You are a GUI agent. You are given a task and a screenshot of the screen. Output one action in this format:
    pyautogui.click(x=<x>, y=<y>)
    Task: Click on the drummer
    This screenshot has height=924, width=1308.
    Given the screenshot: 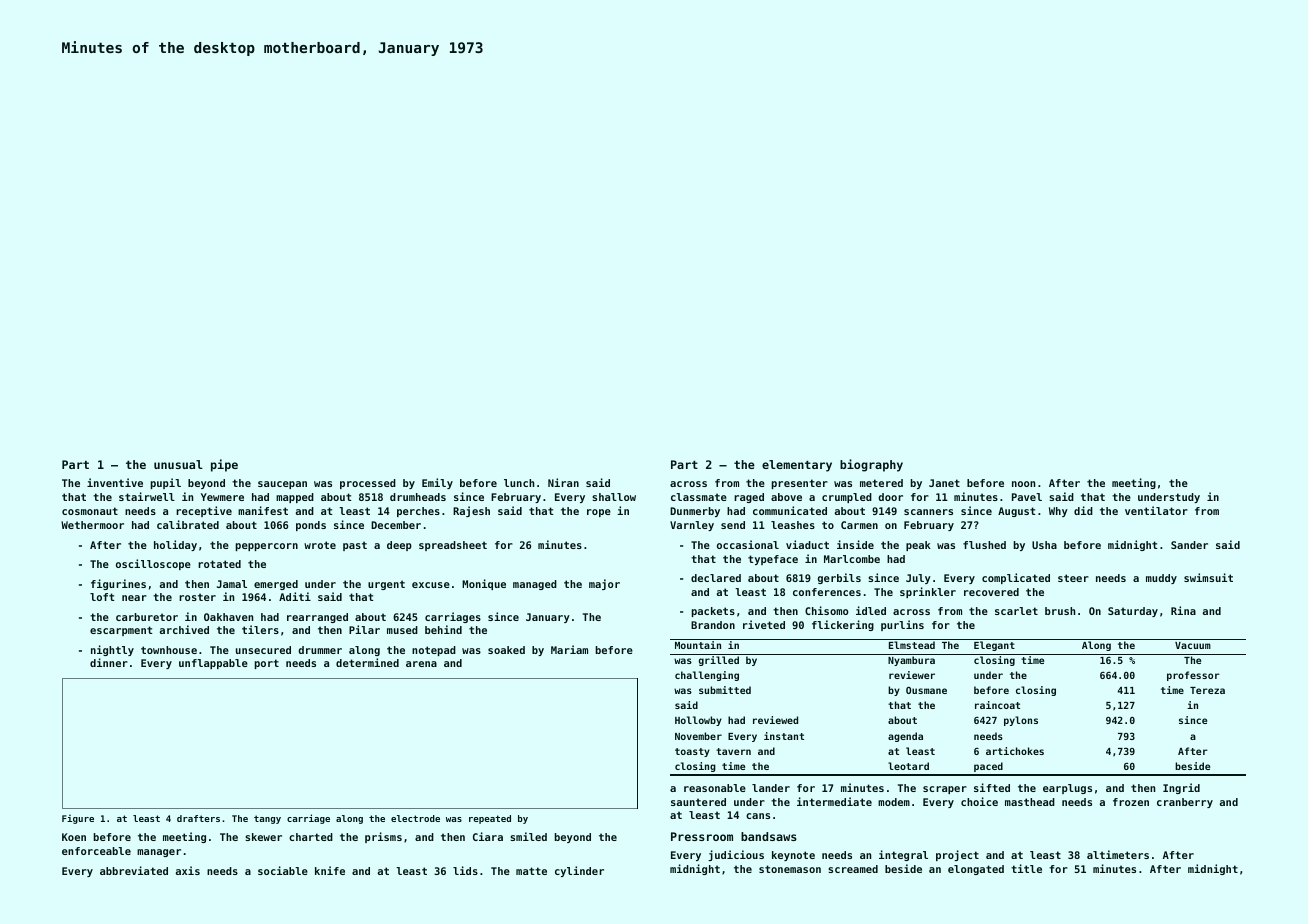 What is the action you would take?
    pyautogui.click(x=320, y=650)
